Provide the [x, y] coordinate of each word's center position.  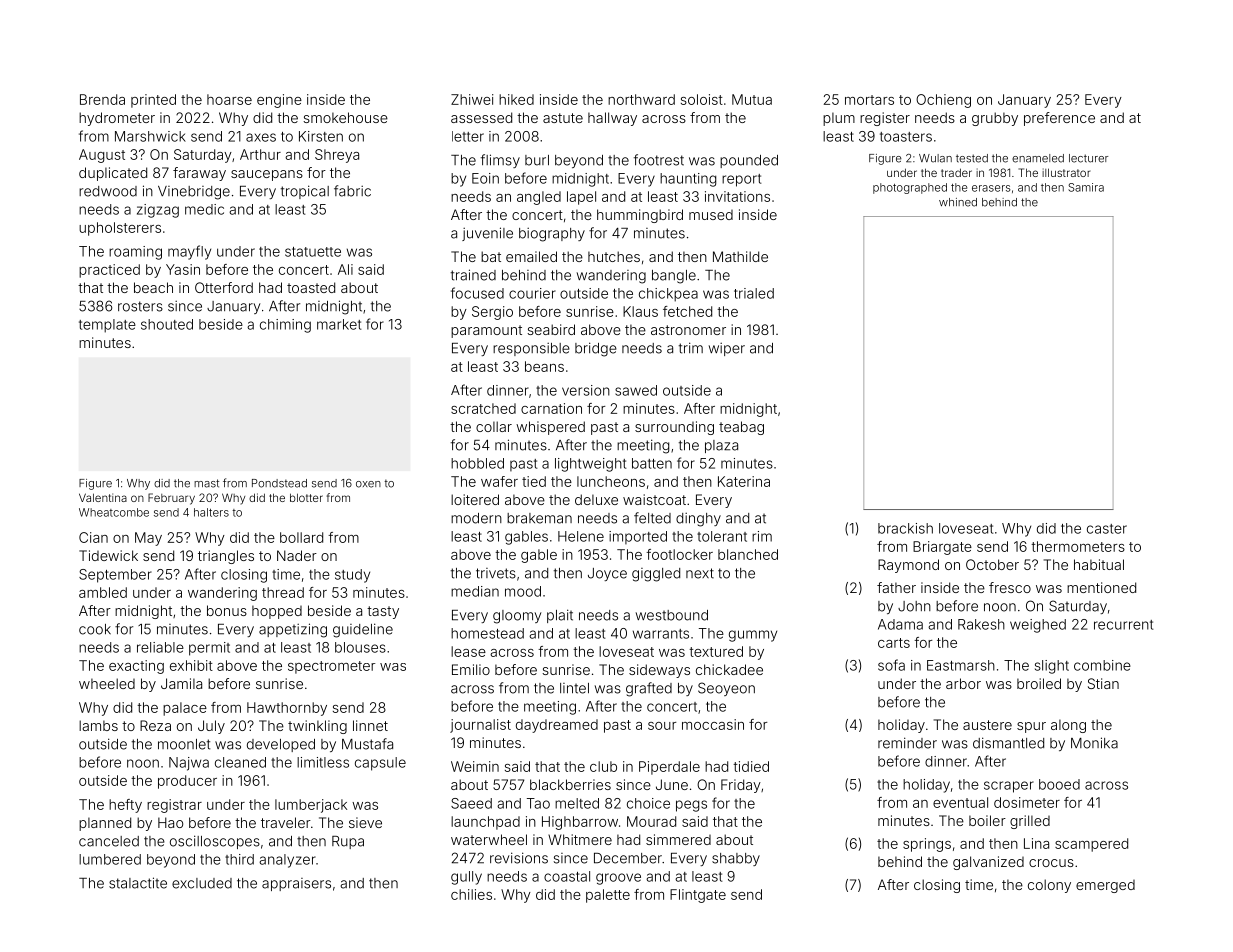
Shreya [337, 156]
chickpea [668, 295]
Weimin [475, 766]
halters [211, 512]
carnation [551, 408]
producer [187, 782]
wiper [727, 349]
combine [1102, 665]
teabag [741, 428]
